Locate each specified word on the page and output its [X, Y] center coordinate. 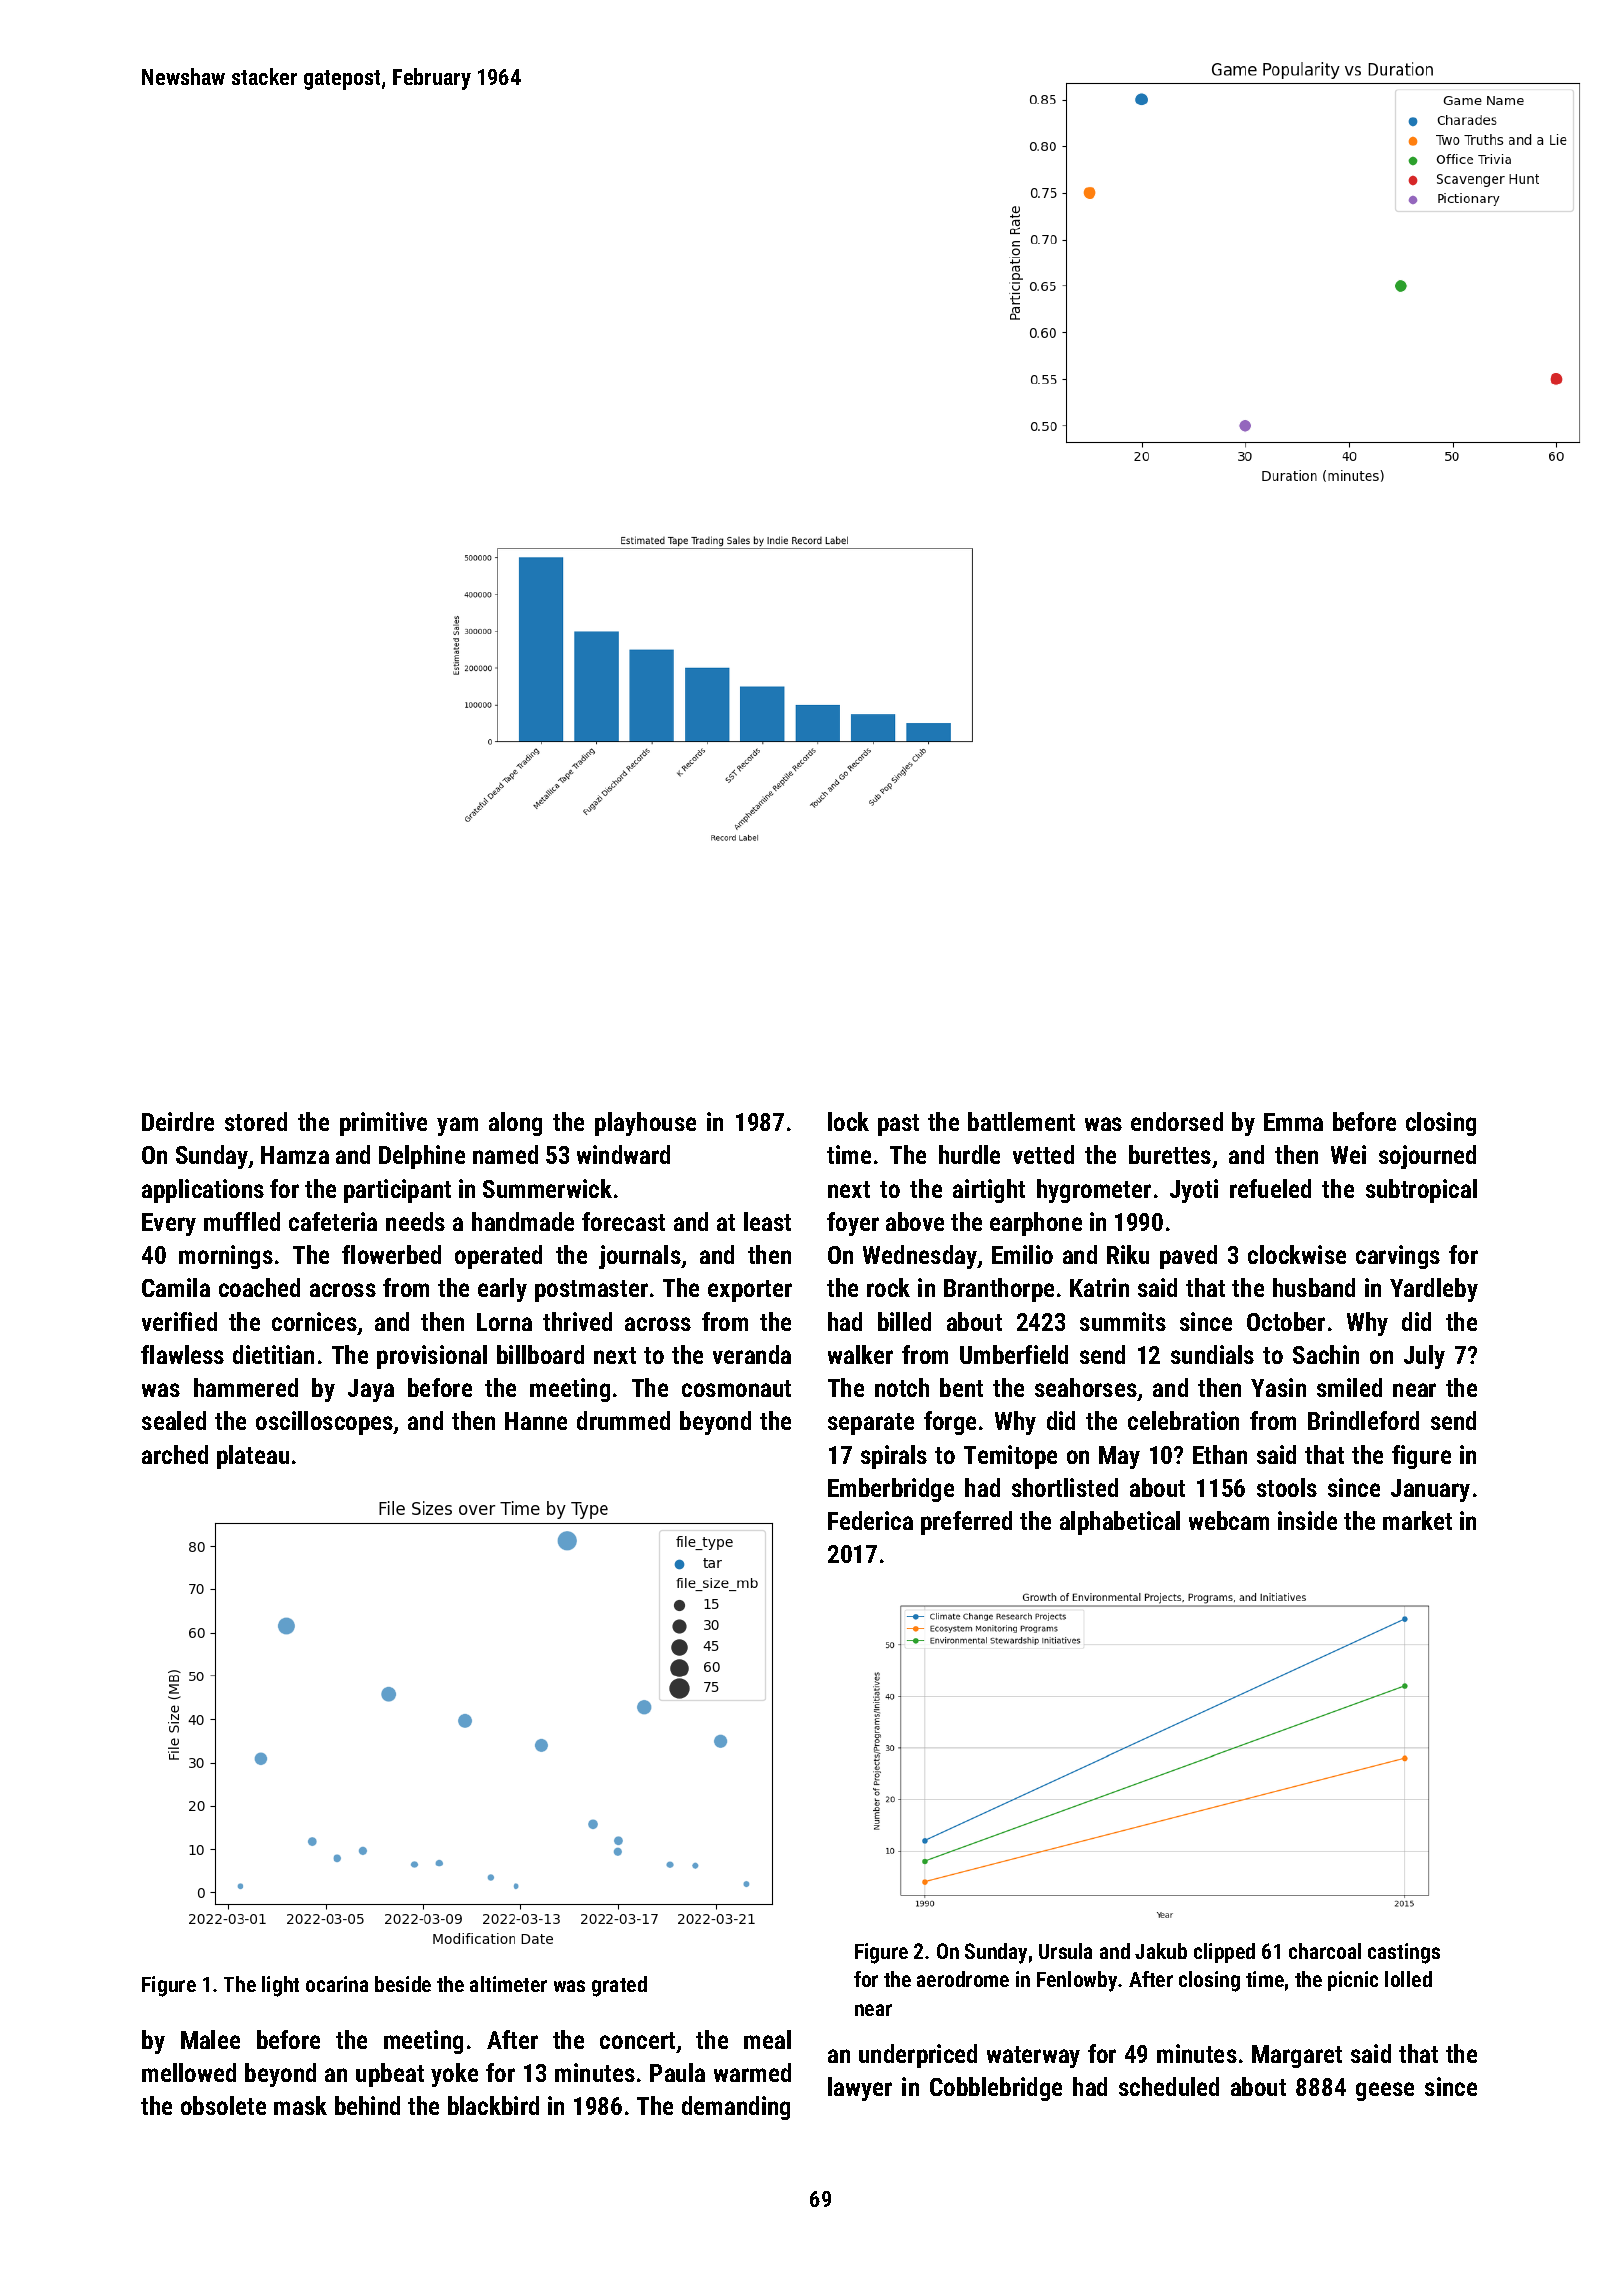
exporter [750, 1291]
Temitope [1010, 1457]
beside [403, 1984]
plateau [253, 1457]
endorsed [1177, 1121]
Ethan [1220, 1454]
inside [1307, 1520]
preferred [966, 1523]
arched [175, 1454]
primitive [383, 1124]
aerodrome [963, 1979]
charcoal [1325, 1951]
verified [179, 1321]
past [898, 1125]
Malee [210, 2039]
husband [1314, 1287]
